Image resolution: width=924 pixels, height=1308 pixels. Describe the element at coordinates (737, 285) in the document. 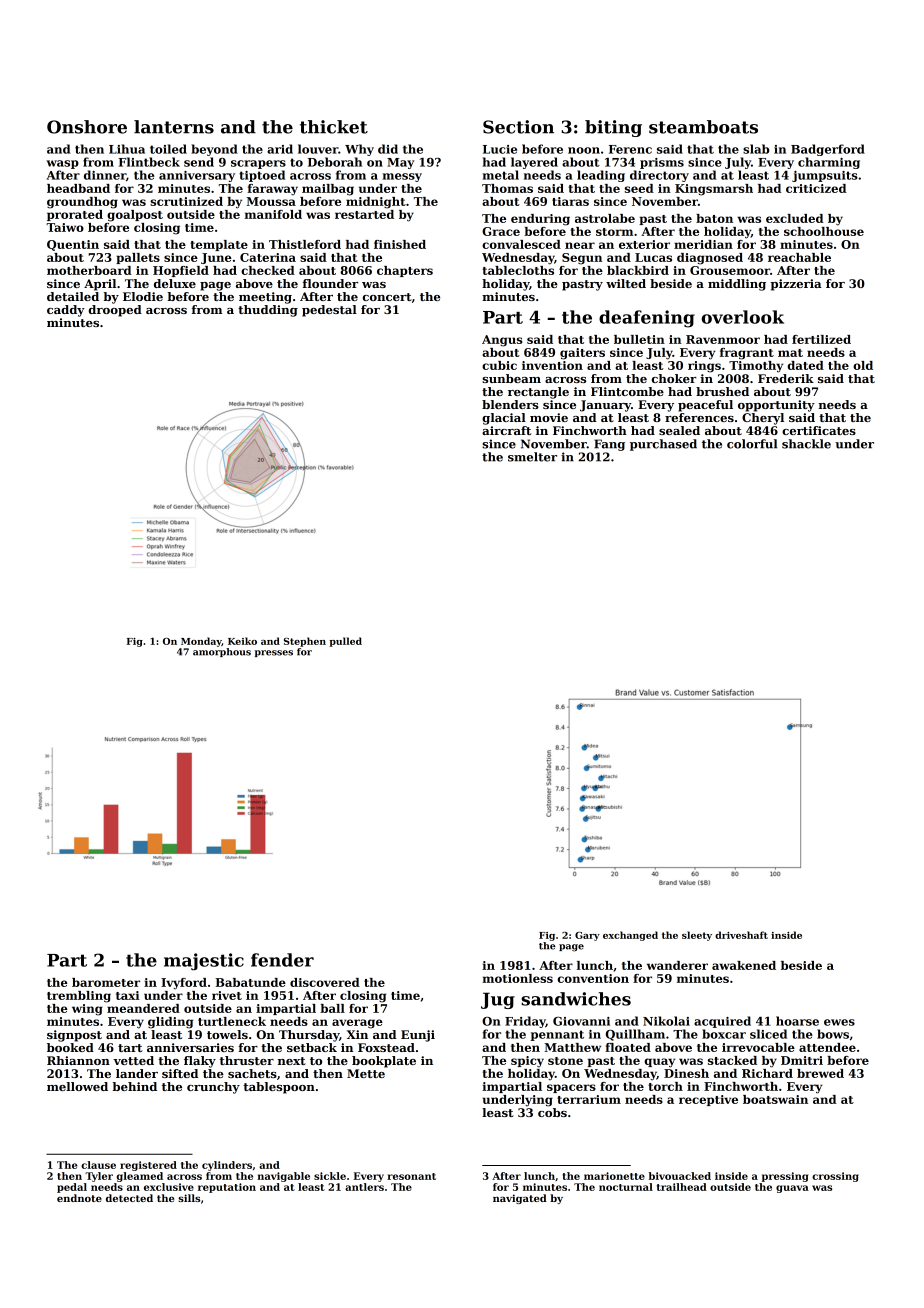

I see `middling` at that location.
